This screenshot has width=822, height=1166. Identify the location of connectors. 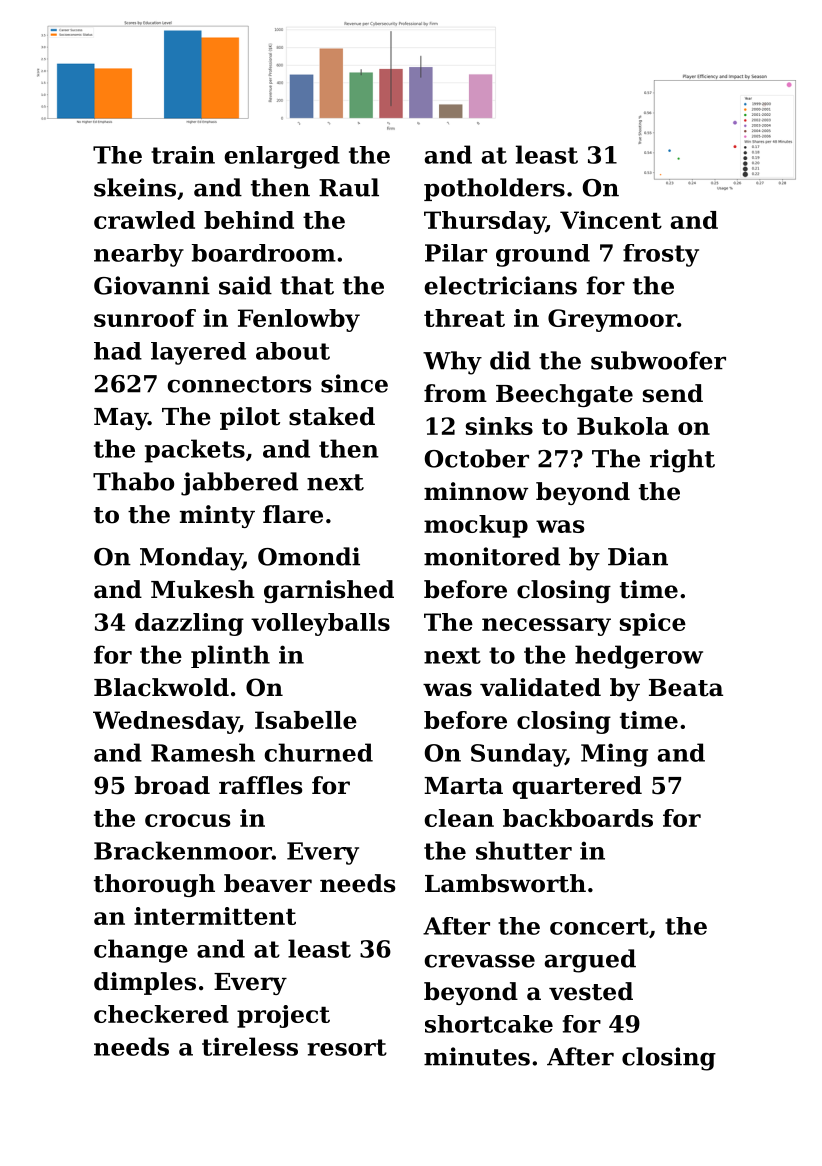
(239, 384).
